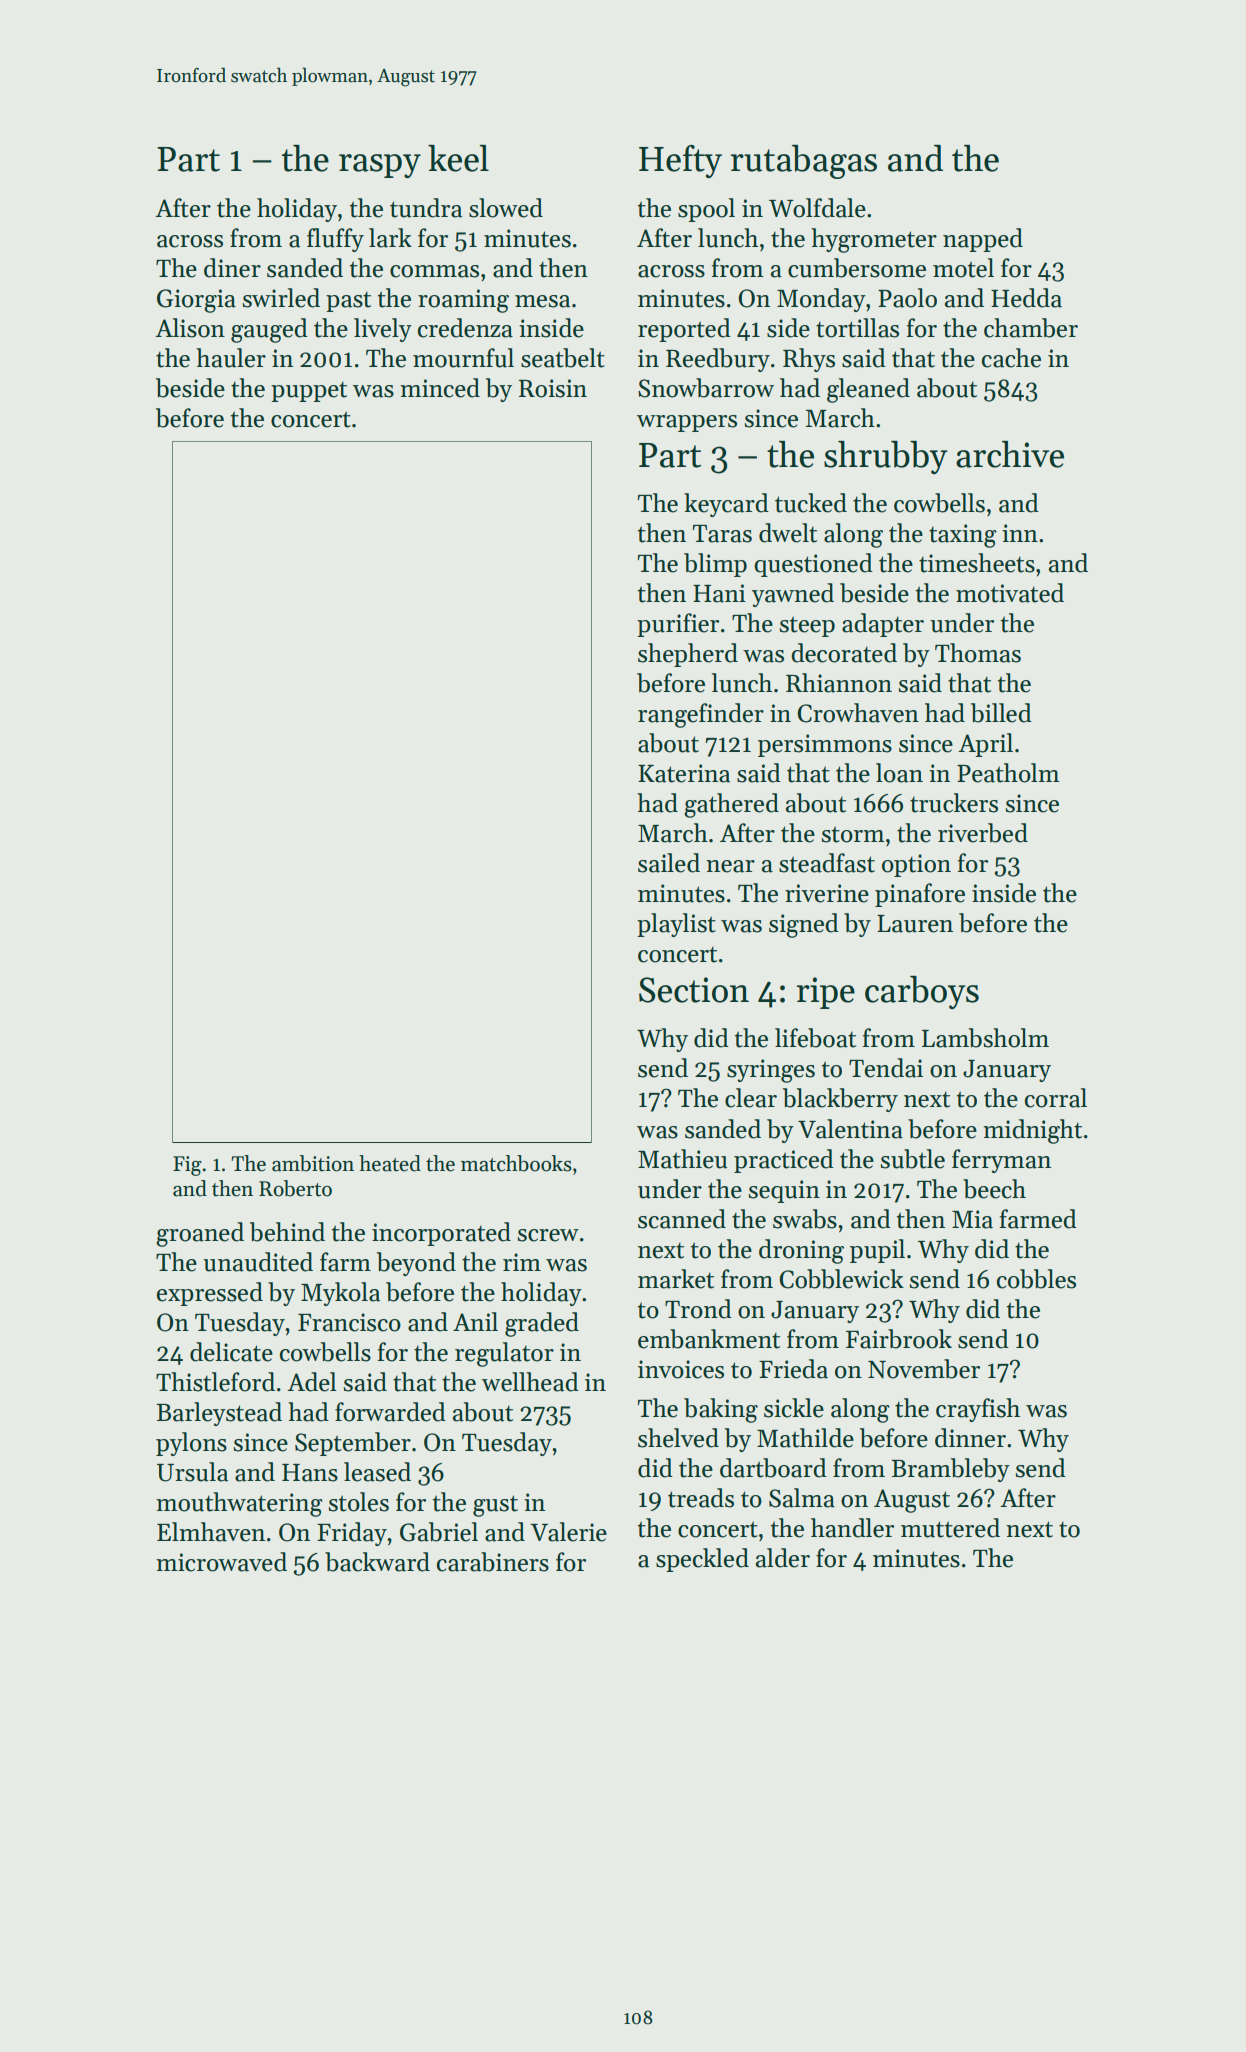  I want to click on Roisin, so click(553, 388).
